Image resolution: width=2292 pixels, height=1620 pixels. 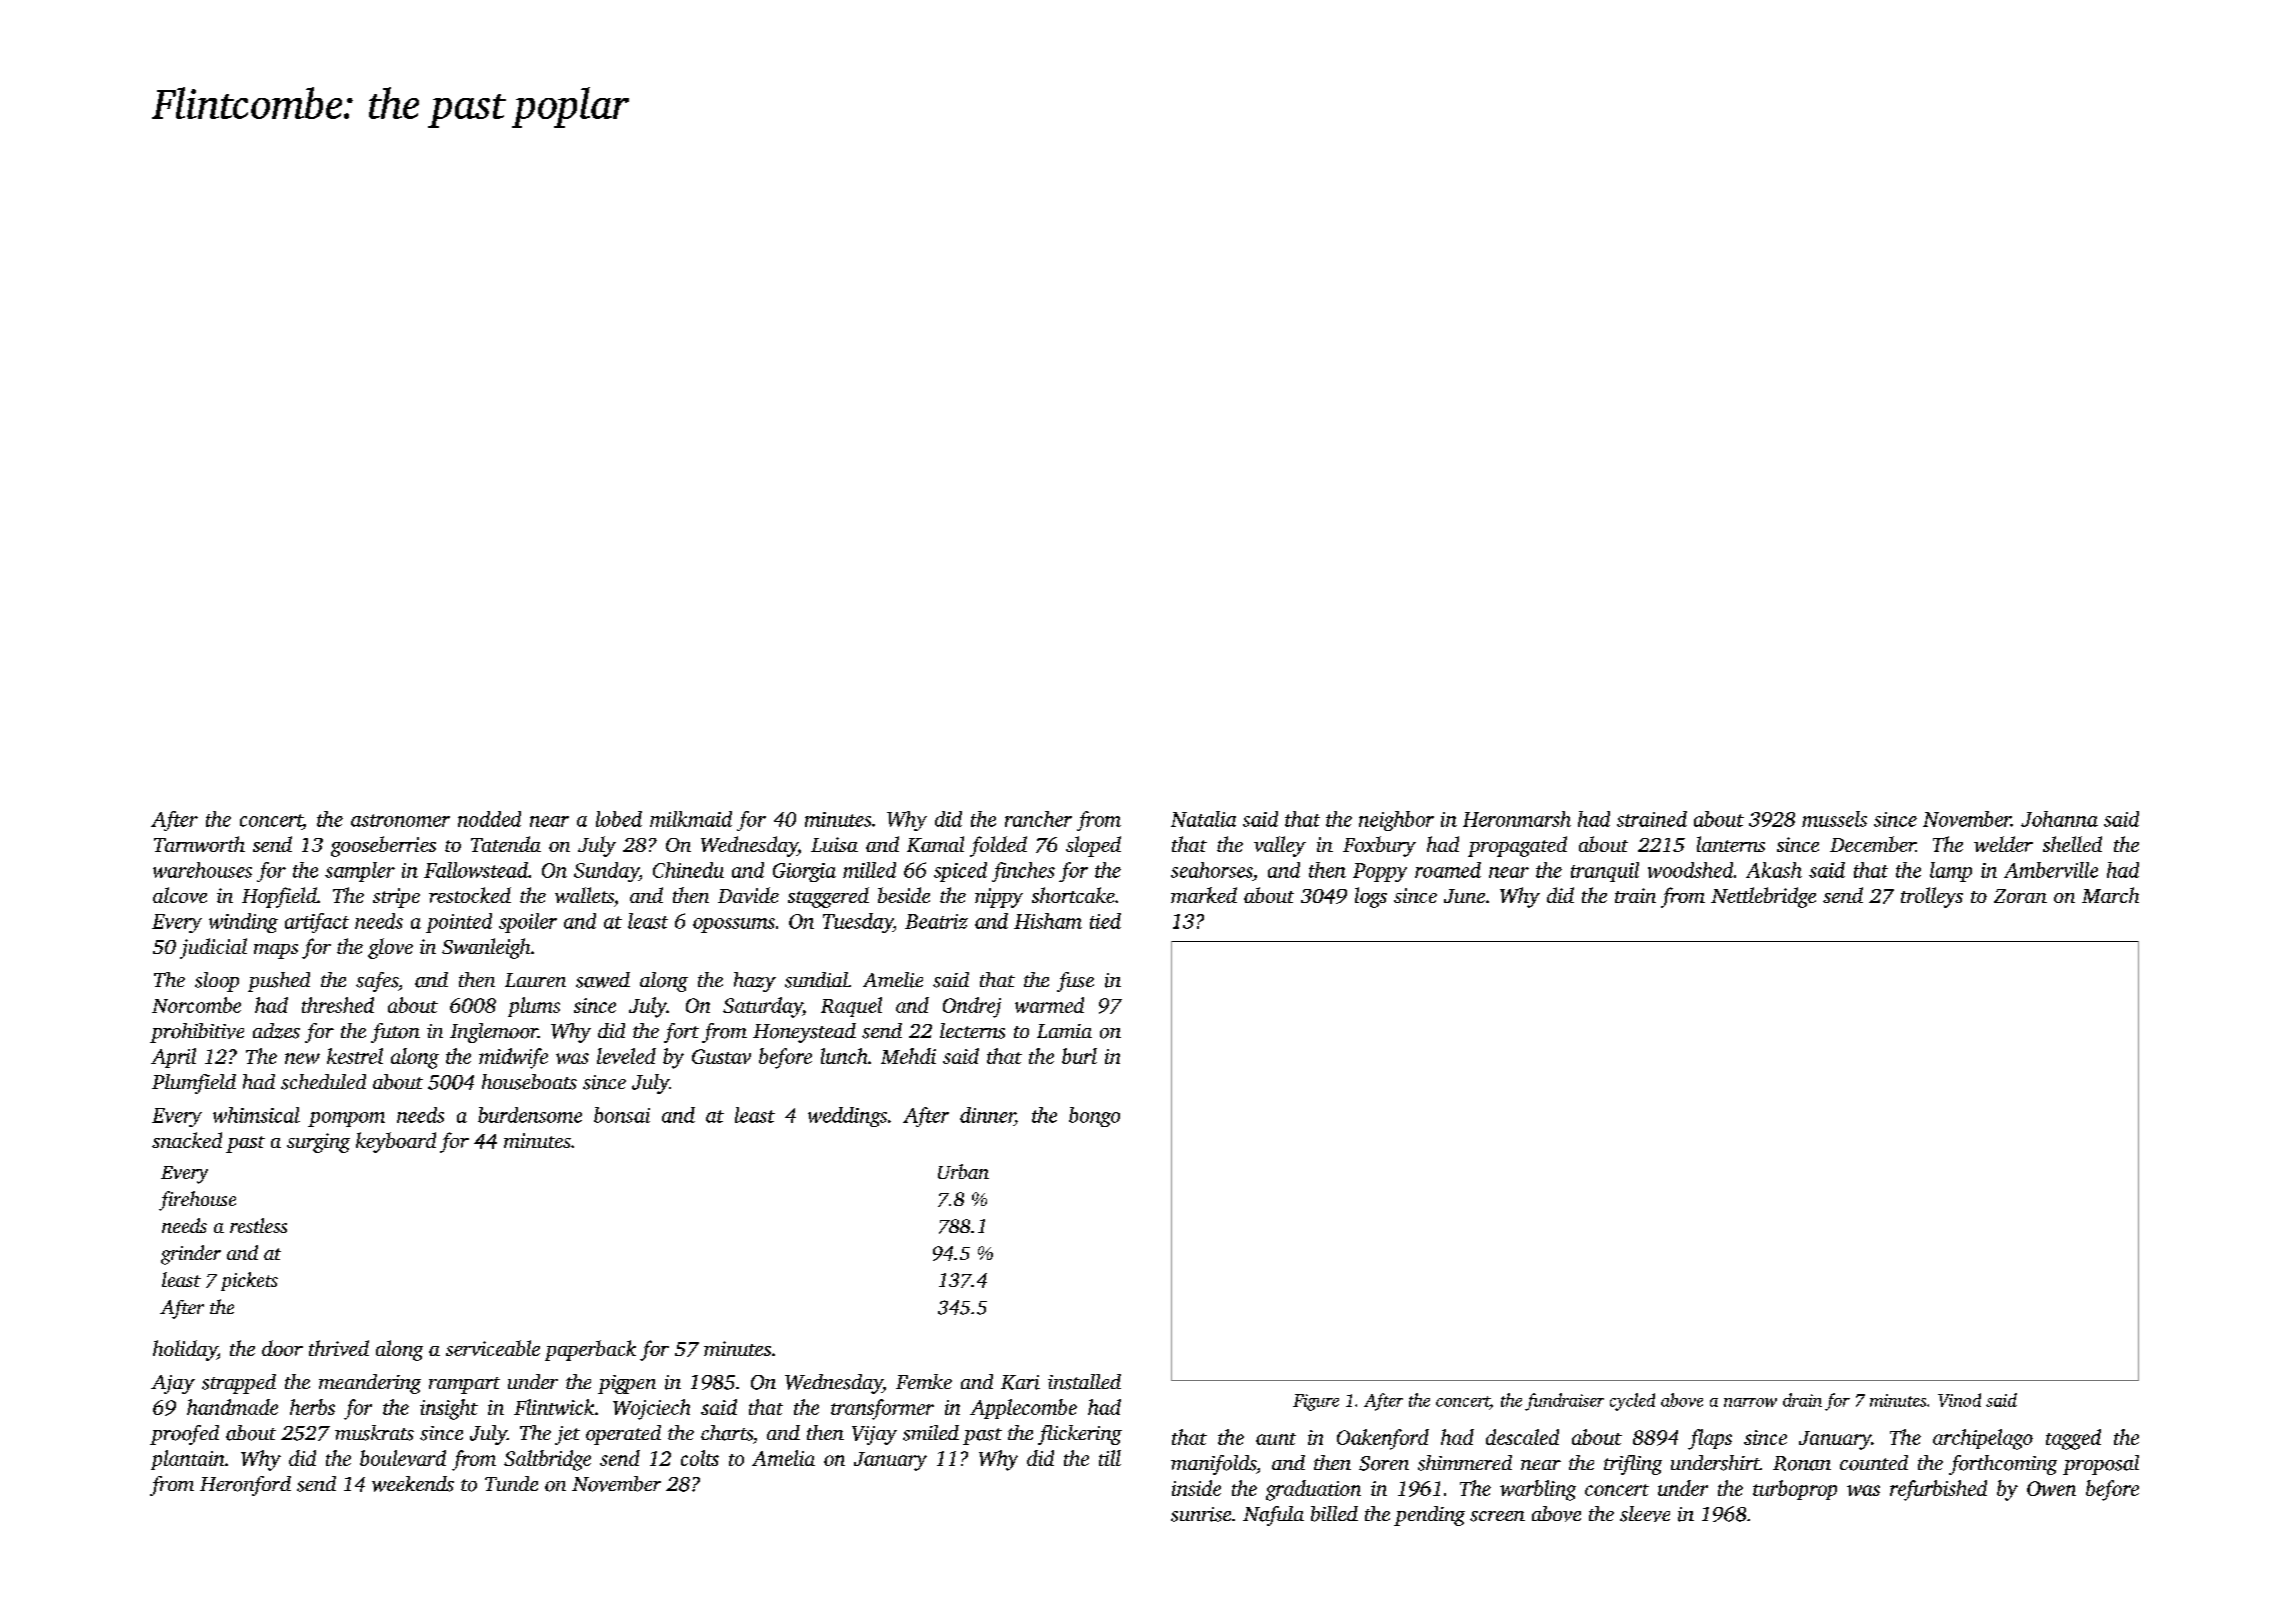 What do you see at coordinates (2020, 896) in the page?
I see `Zoran` at bounding box center [2020, 896].
